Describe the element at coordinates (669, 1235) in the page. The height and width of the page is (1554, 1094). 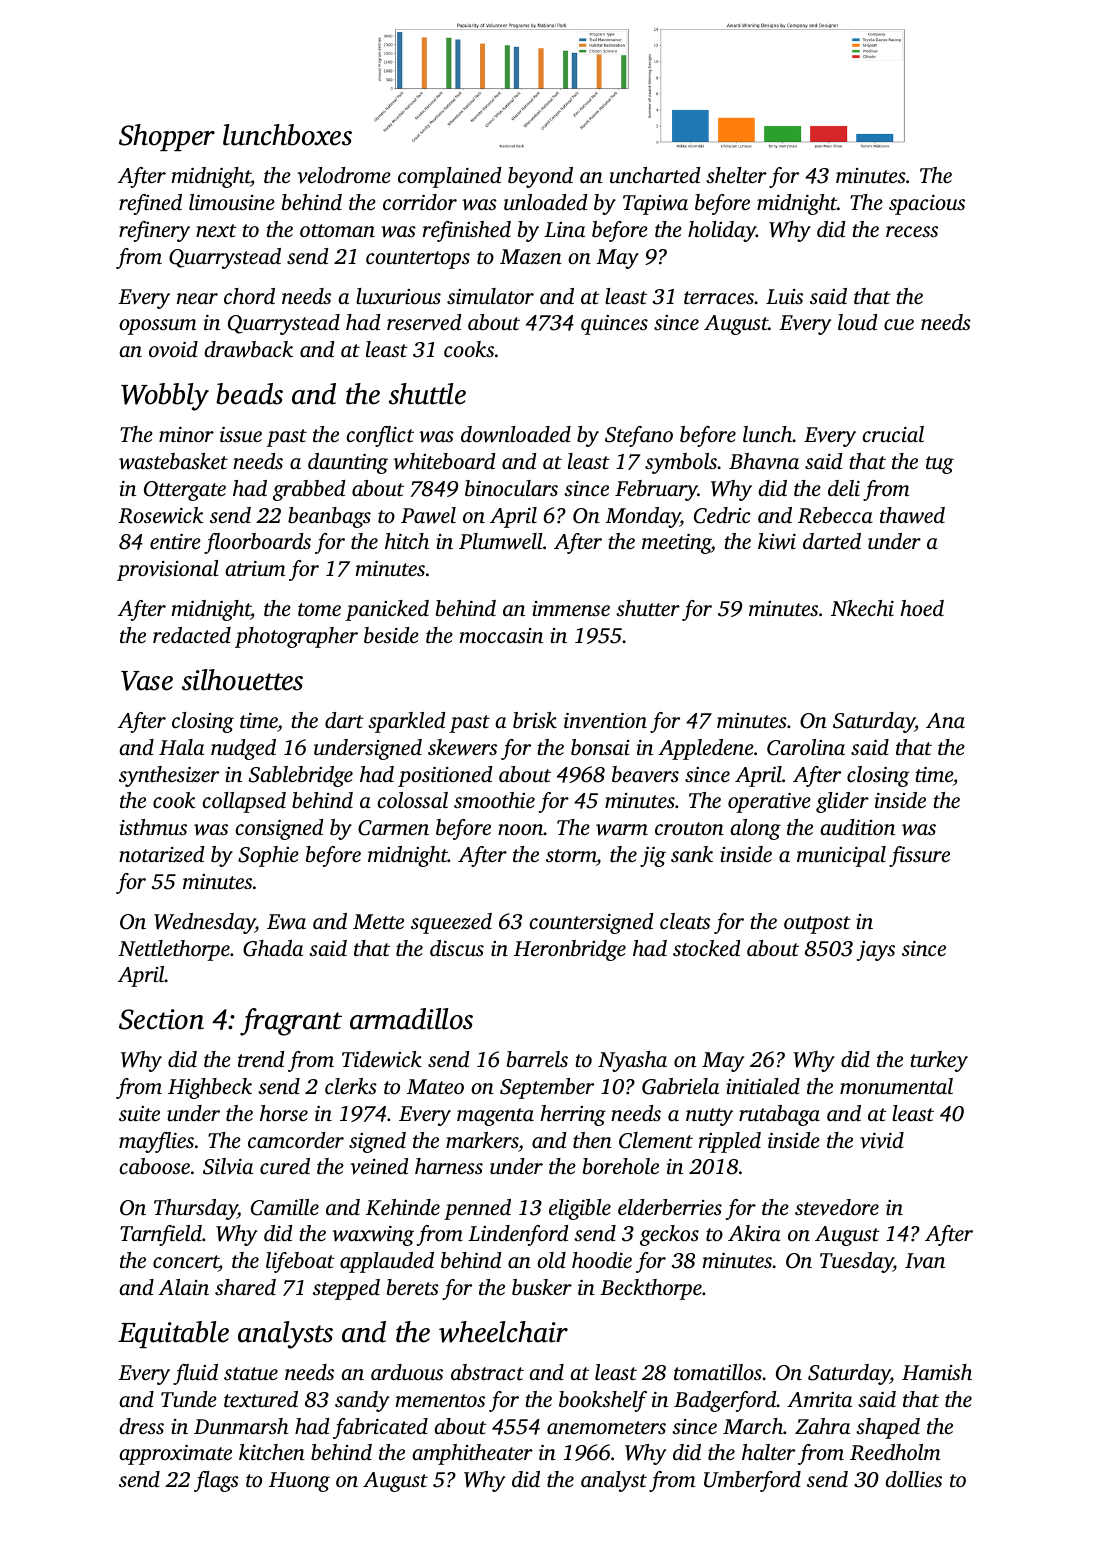
I see `geckos` at that location.
